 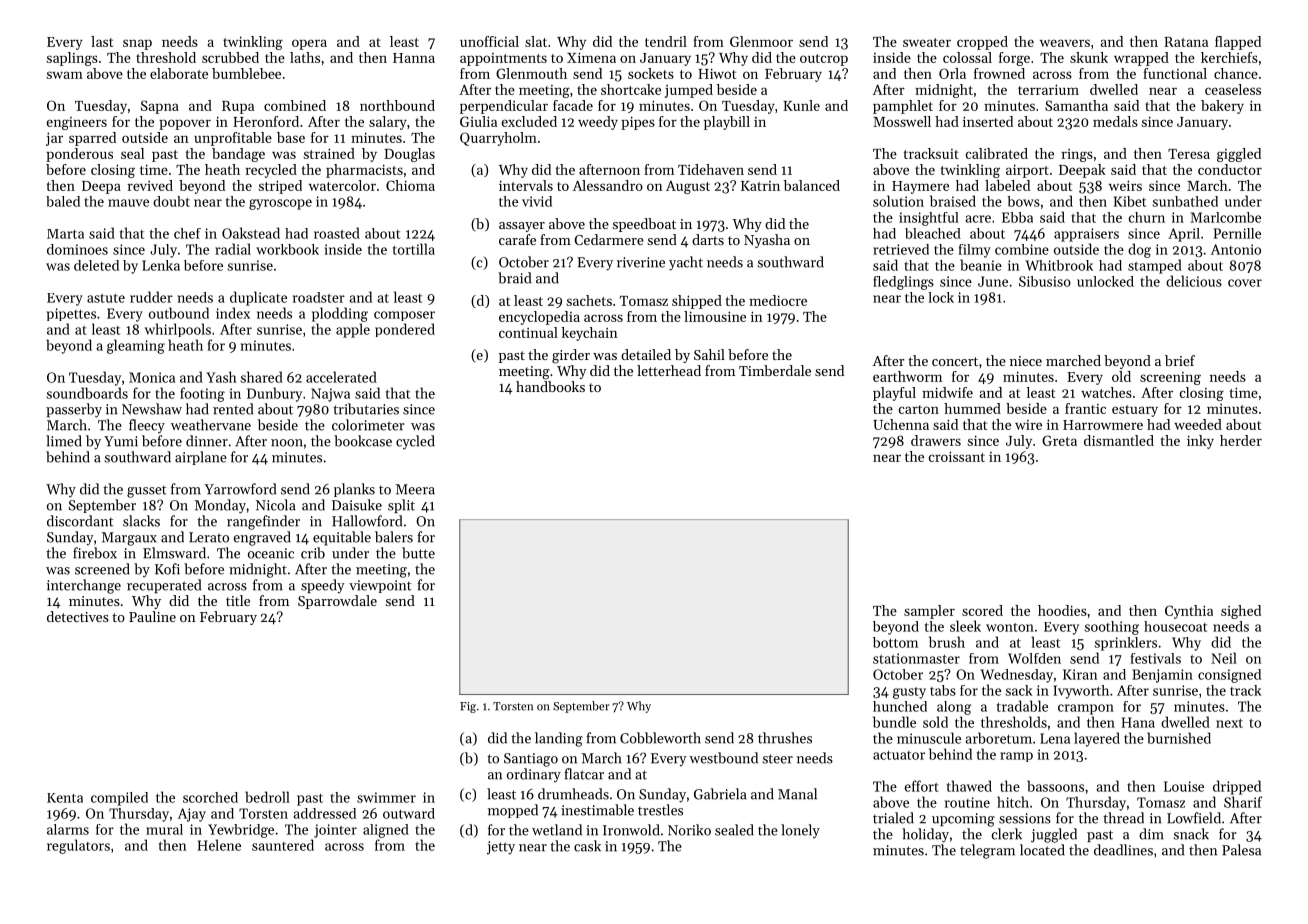 I want to click on medals, so click(x=1115, y=121).
